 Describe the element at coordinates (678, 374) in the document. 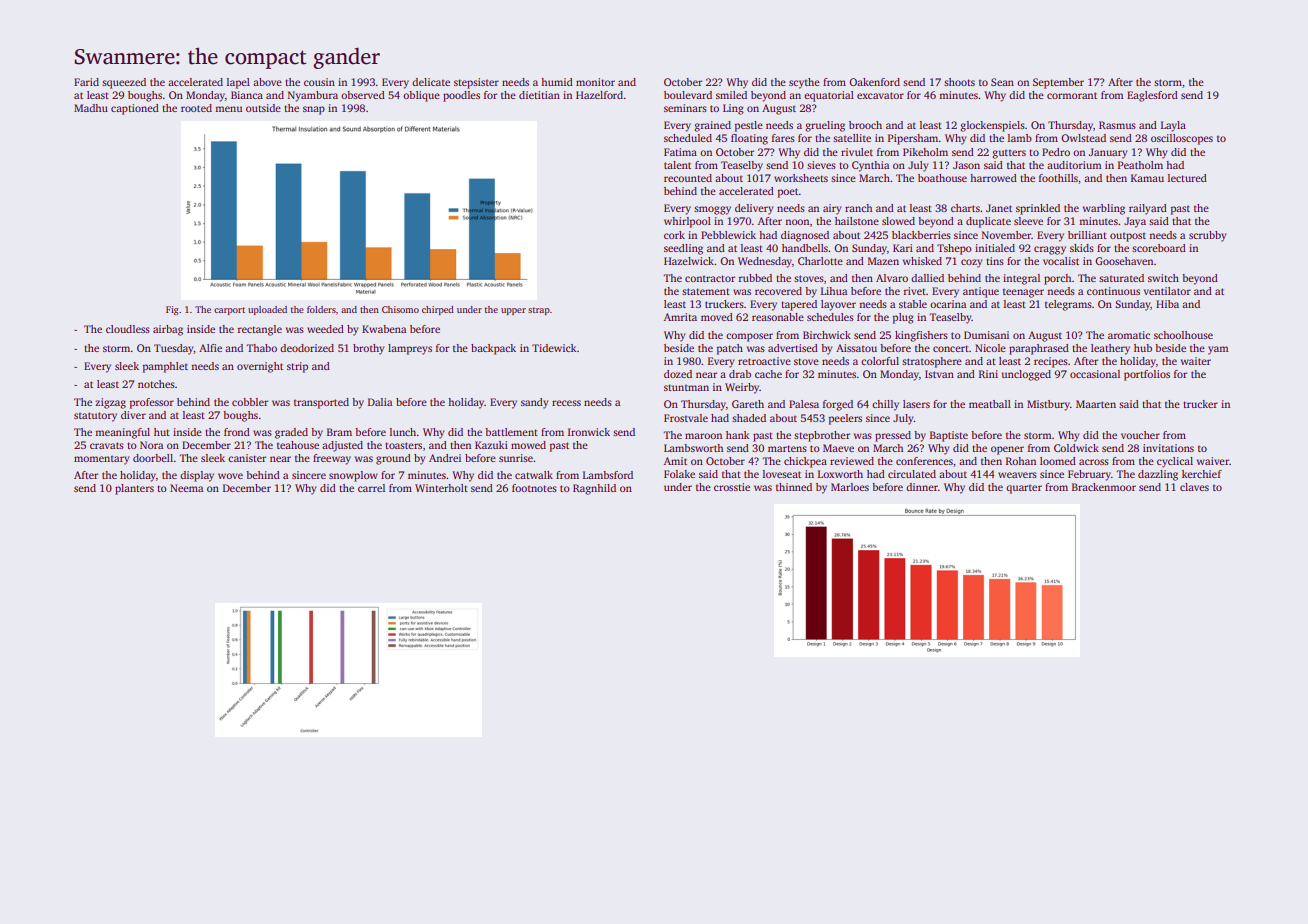

I see `dozed` at that location.
